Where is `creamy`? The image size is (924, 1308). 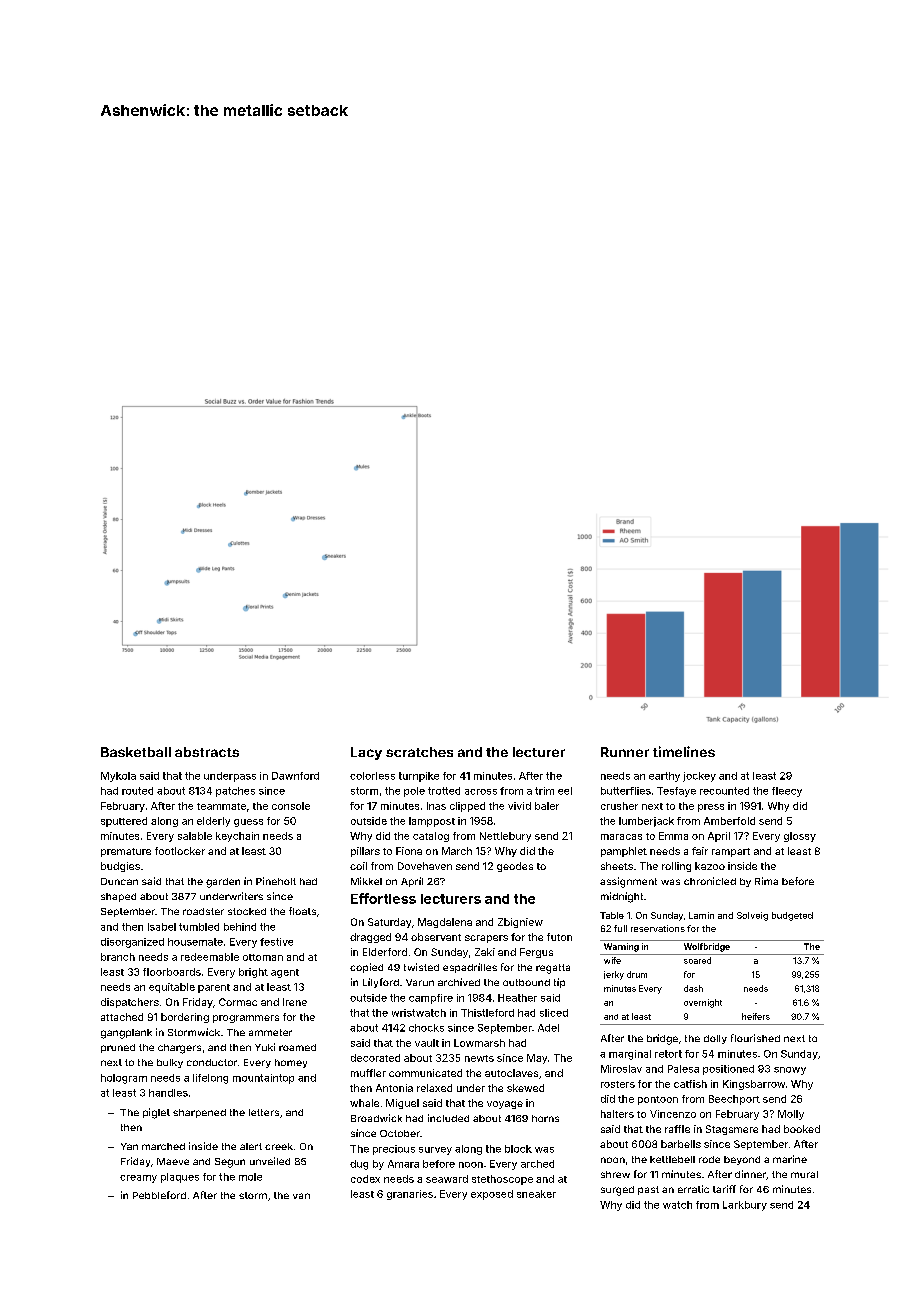 creamy is located at coordinates (138, 1179).
